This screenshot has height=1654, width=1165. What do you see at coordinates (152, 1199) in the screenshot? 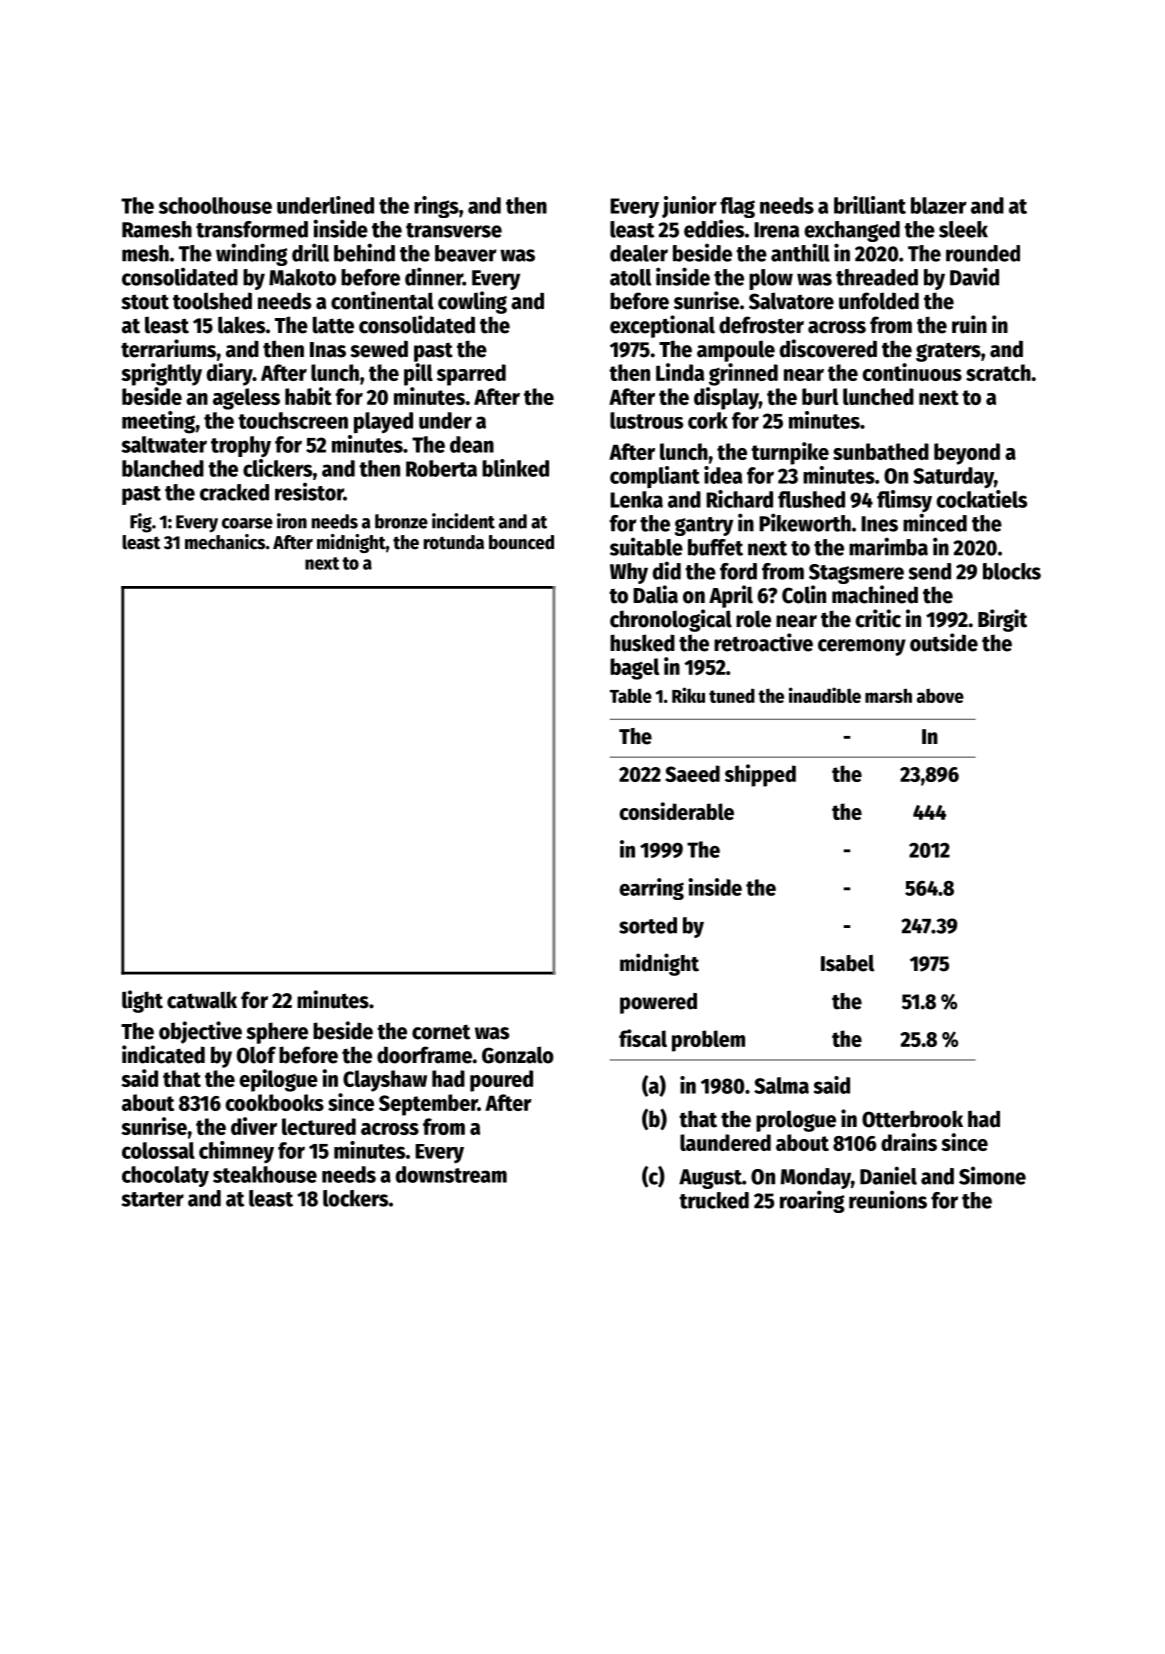
I see `starter` at bounding box center [152, 1199].
